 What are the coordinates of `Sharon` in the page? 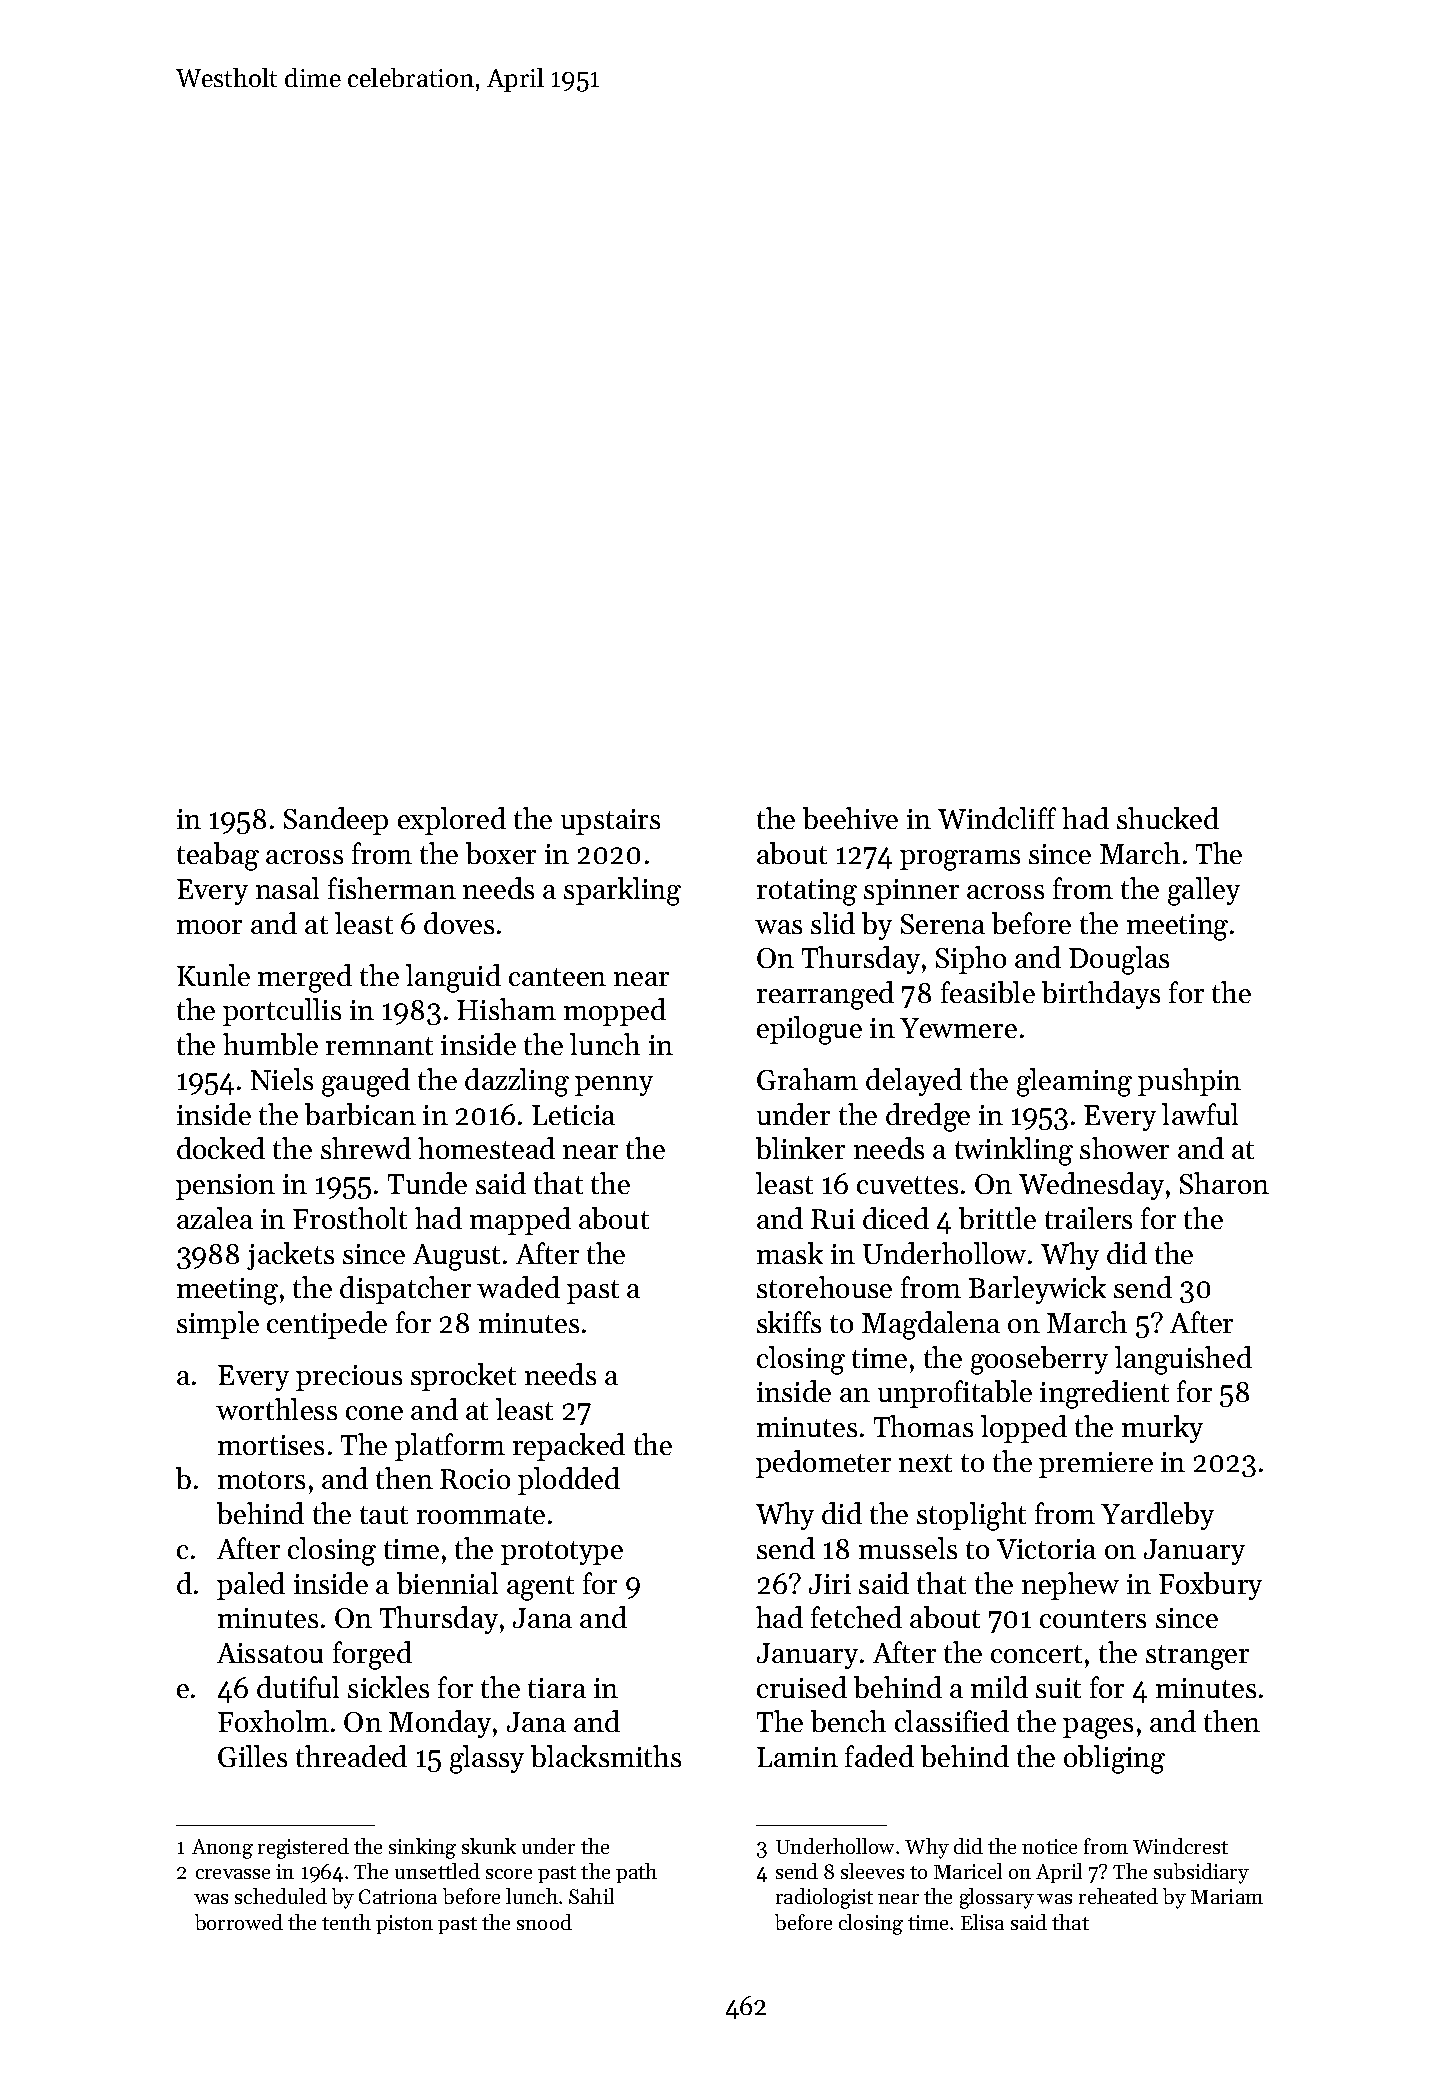 It's located at (1224, 1183).
